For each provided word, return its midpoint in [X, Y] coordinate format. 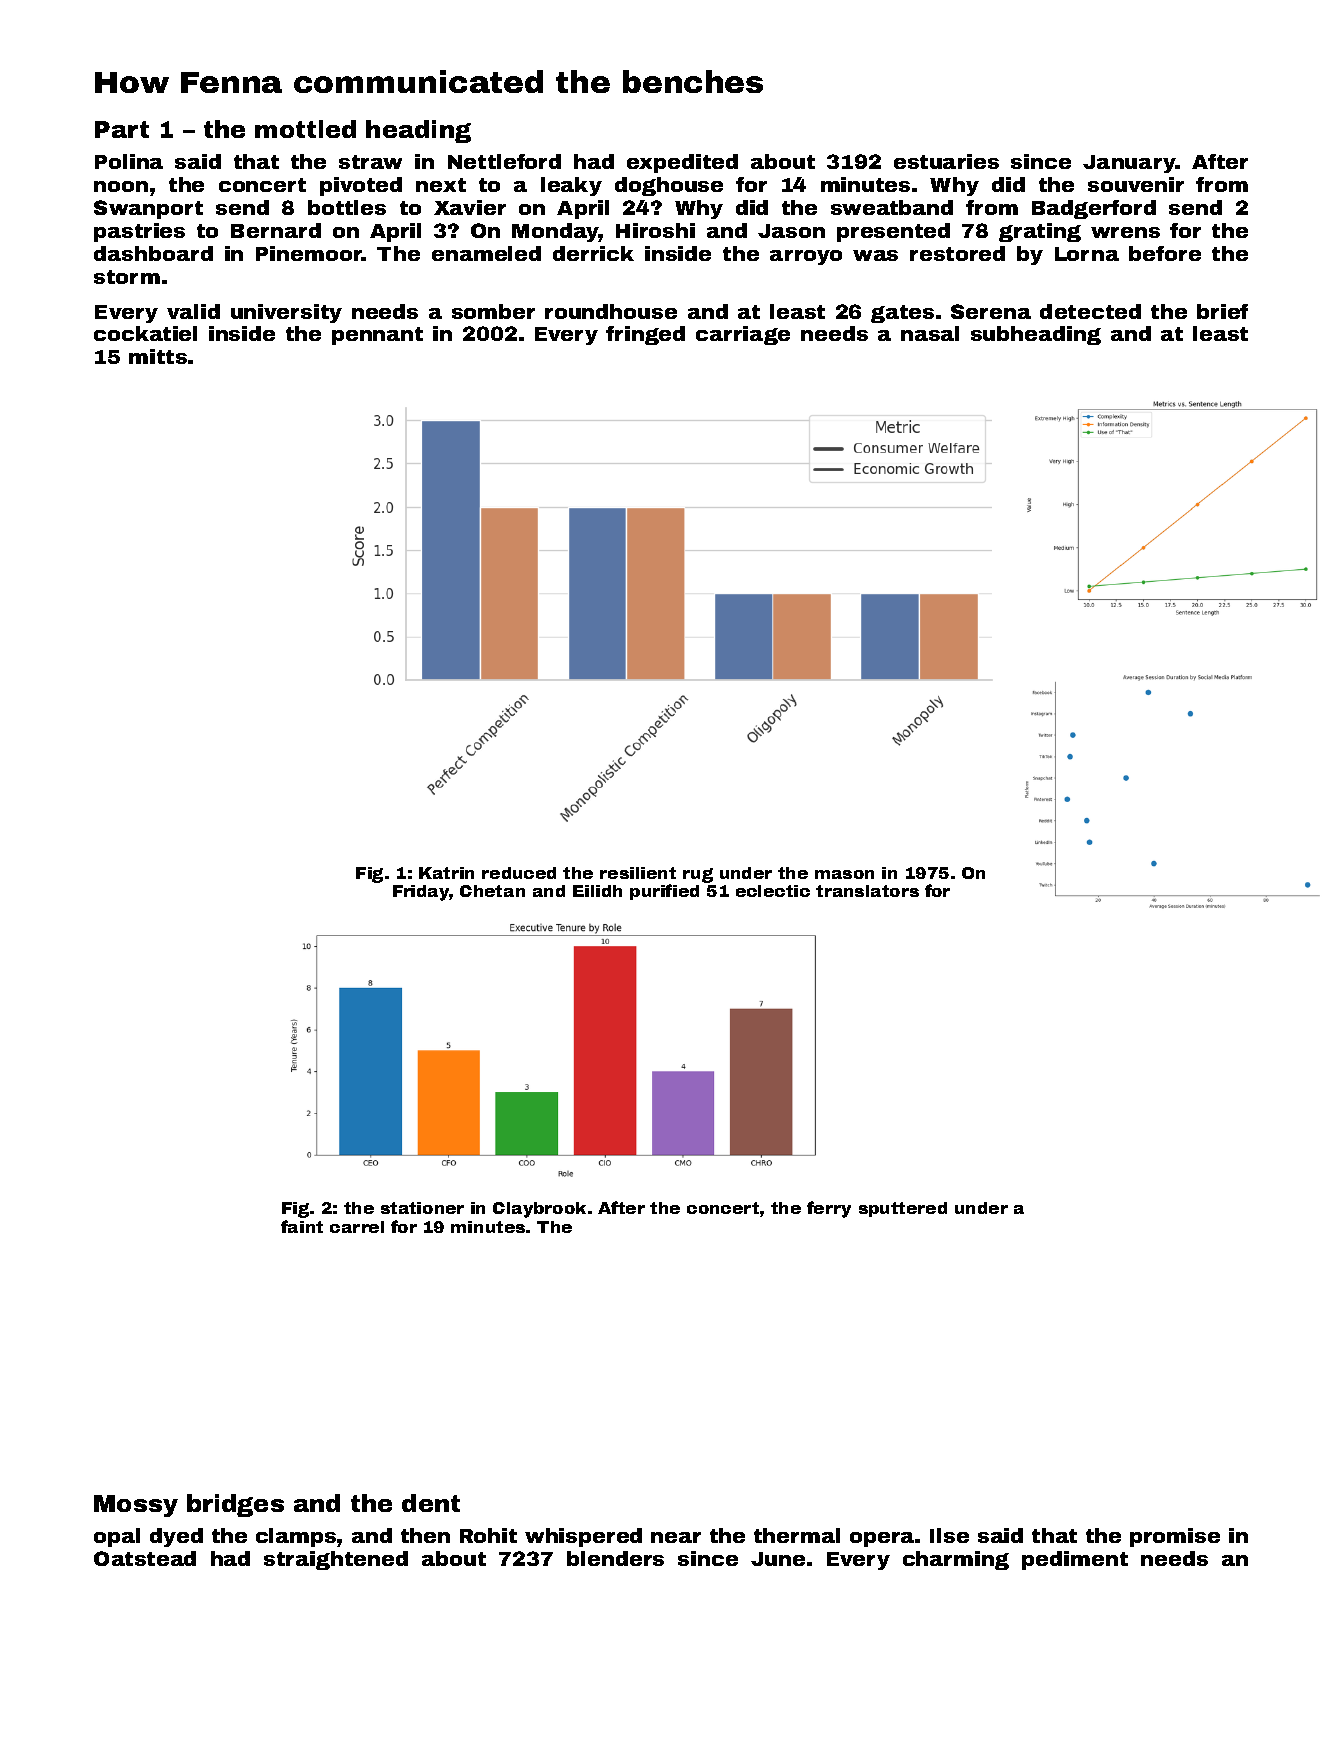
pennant [377, 336]
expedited [682, 163]
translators [867, 891]
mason [844, 874]
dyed [176, 1537]
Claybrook [539, 1210]
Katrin [446, 873]
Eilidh [597, 891]
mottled [305, 129]
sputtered [903, 1209]
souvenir [1136, 184]
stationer [422, 1208]
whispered [583, 1537]
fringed [645, 335]
